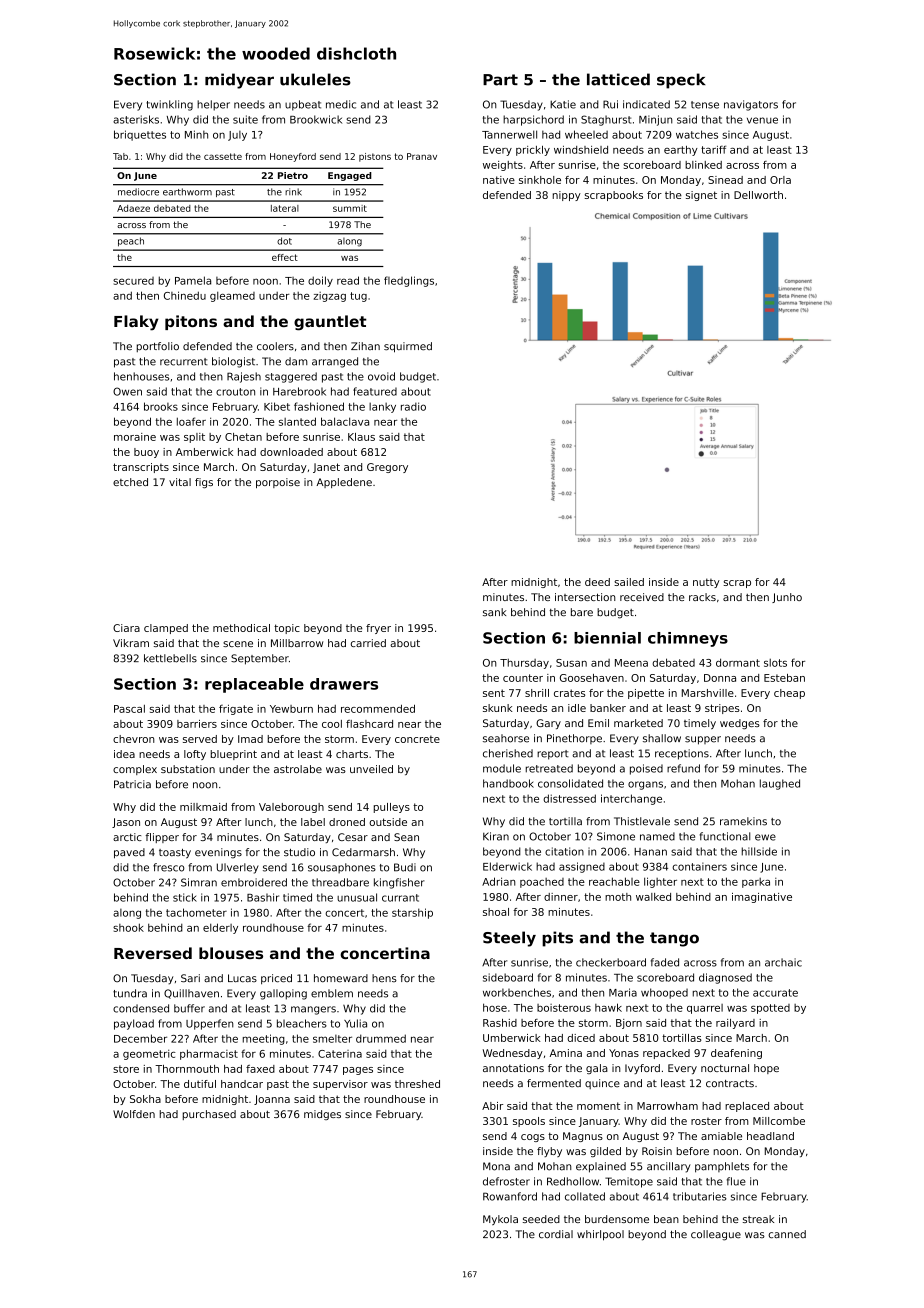 The width and height of the screenshot is (924, 1308). I want to click on ukuleles, so click(315, 79).
